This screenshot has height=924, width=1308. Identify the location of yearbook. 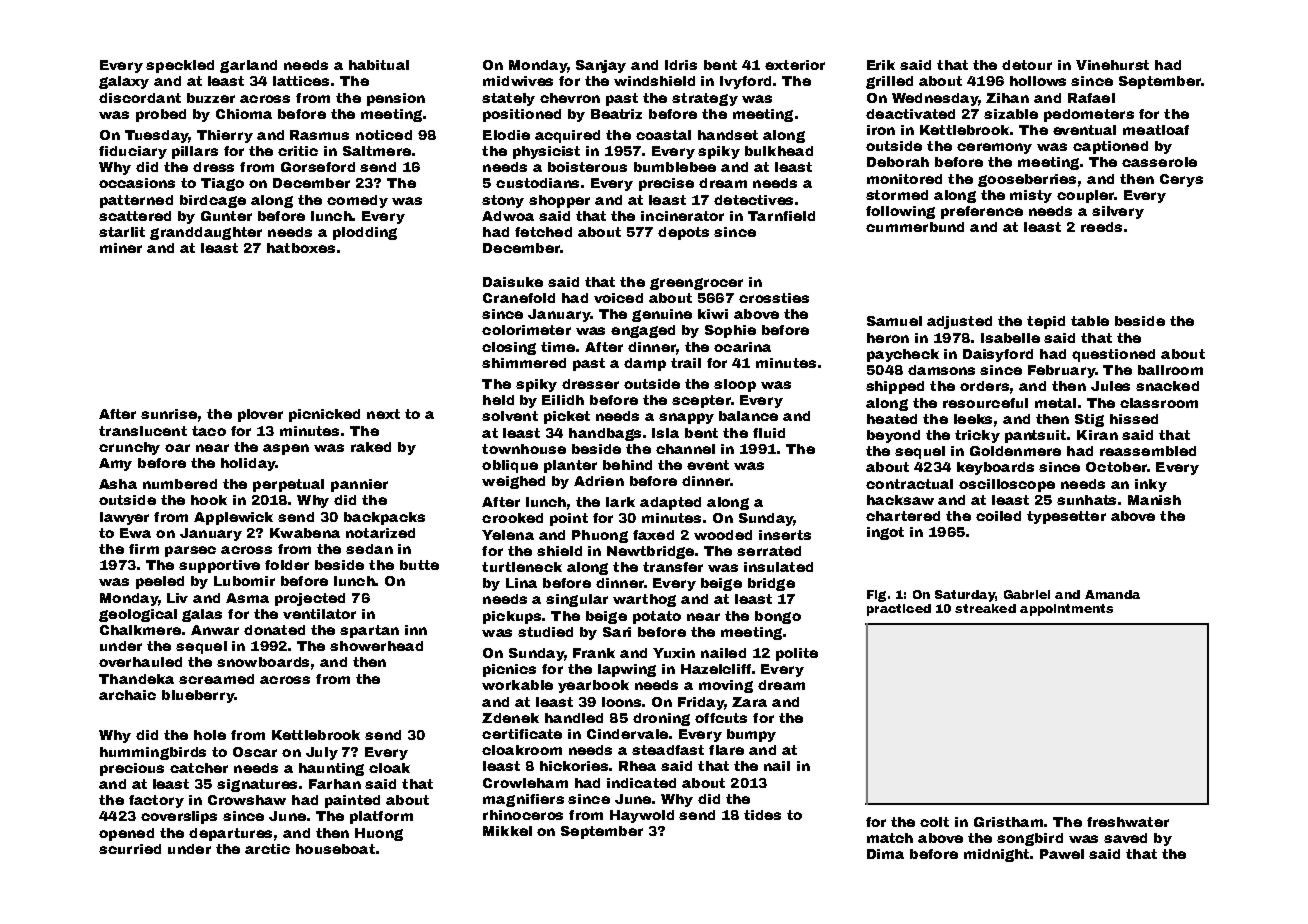
(593, 686).
